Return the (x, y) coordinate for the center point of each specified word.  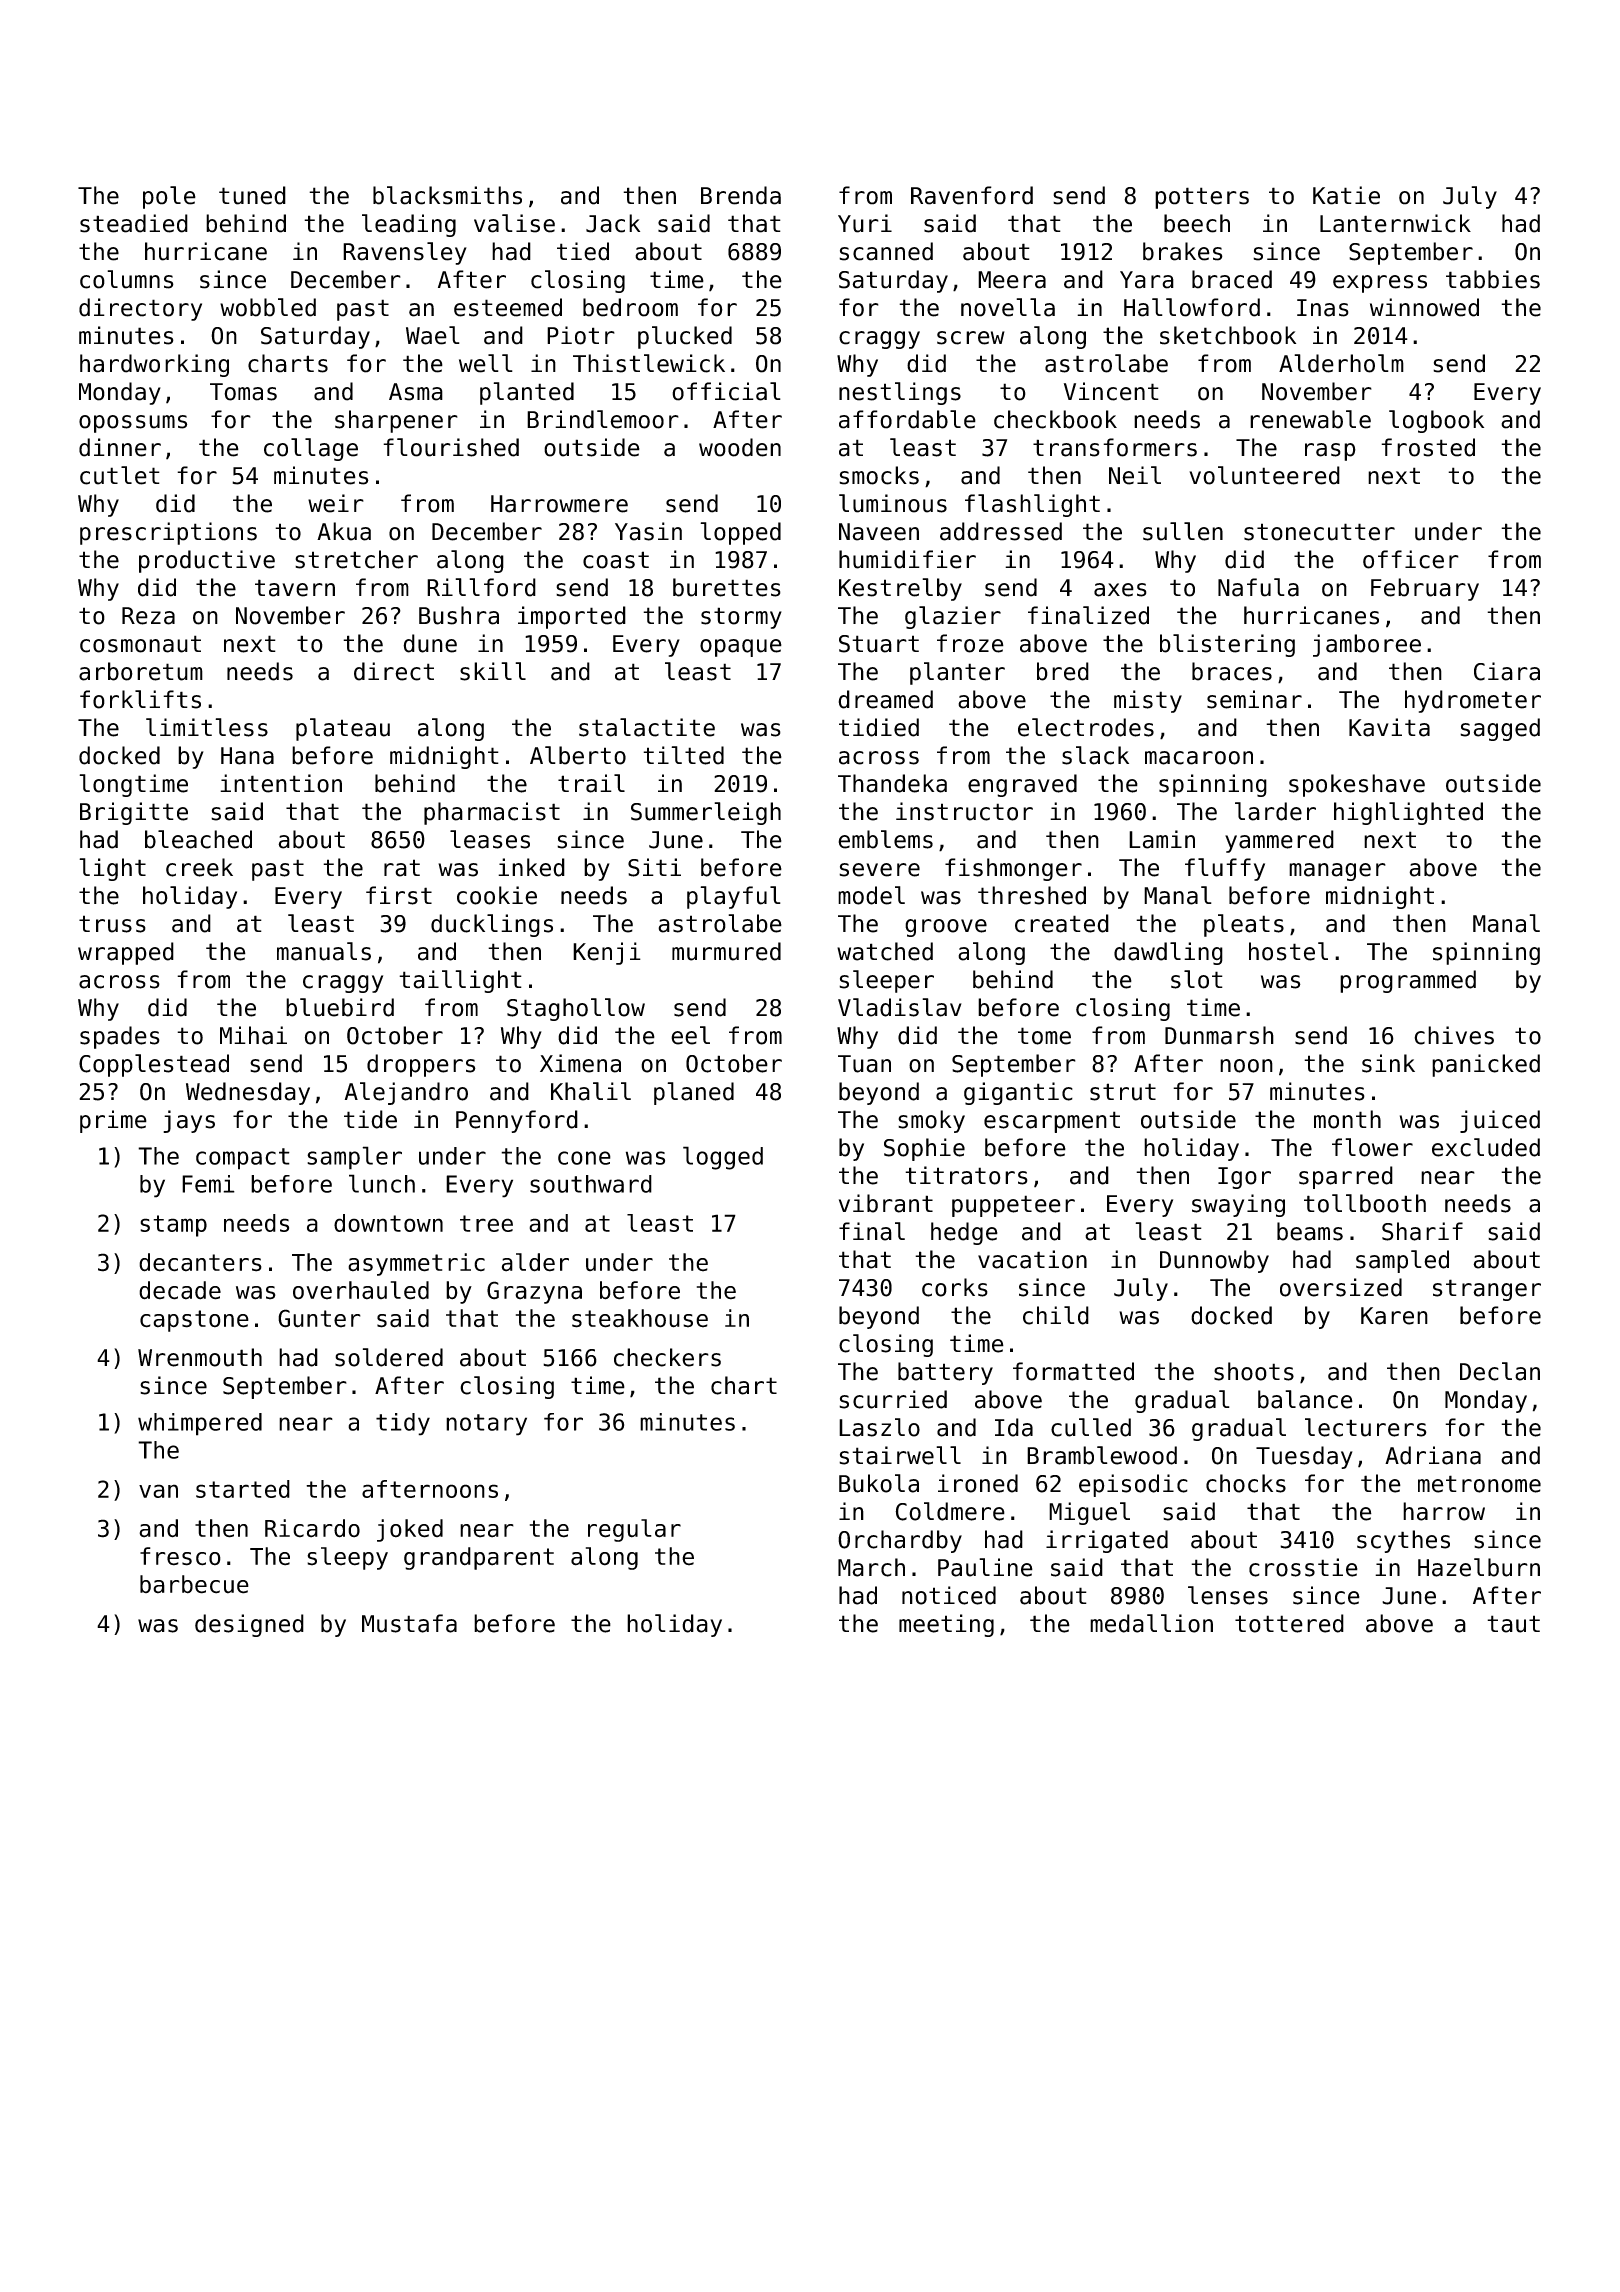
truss (112, 924)
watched (885, 951)
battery (945, 1373)
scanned (886, 251)
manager (1337, 872)
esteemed (508, 307)
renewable (1310, 419)
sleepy (347, 1558)
